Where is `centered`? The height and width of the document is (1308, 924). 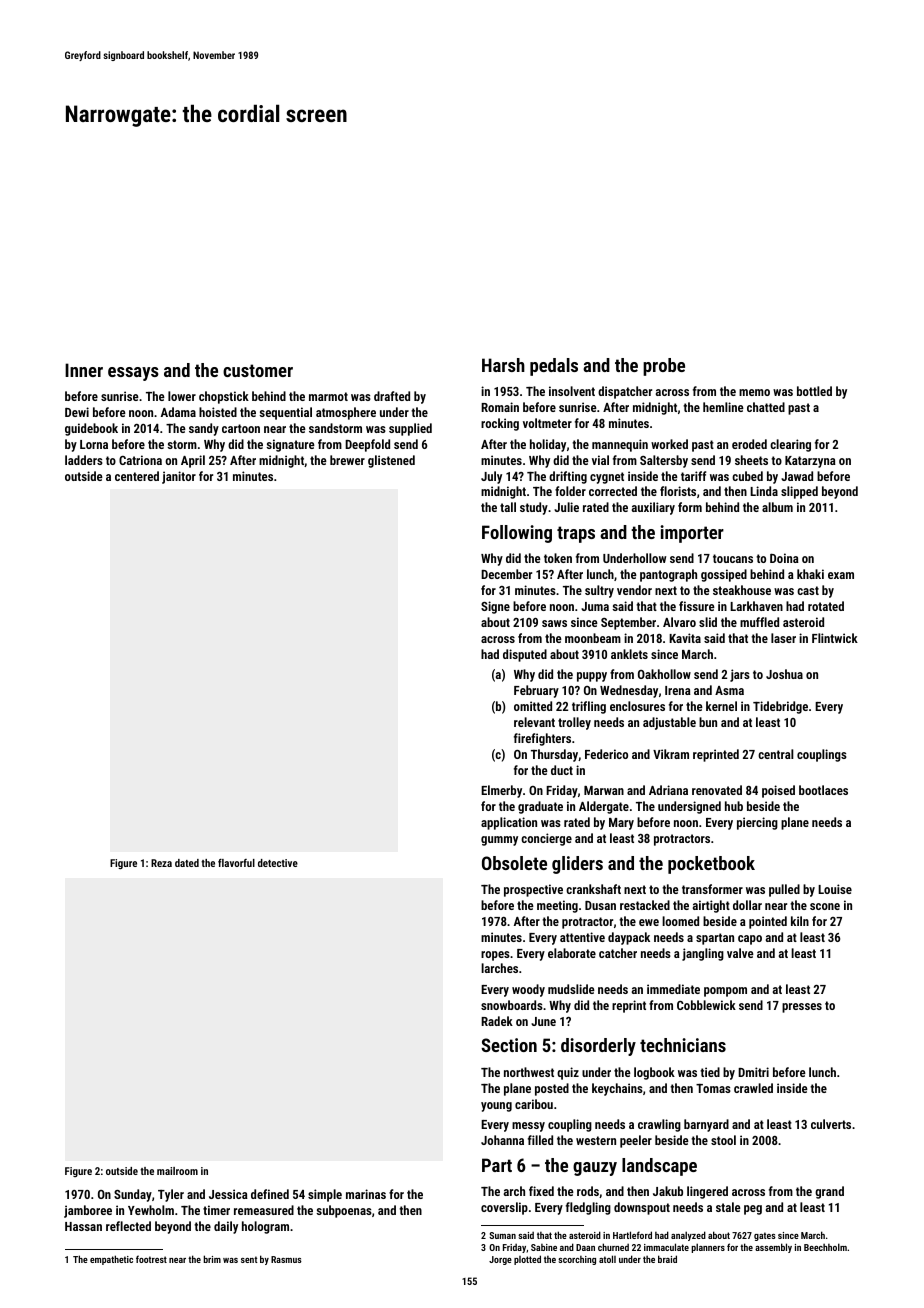
centered is located at coordinates (137, 476).
